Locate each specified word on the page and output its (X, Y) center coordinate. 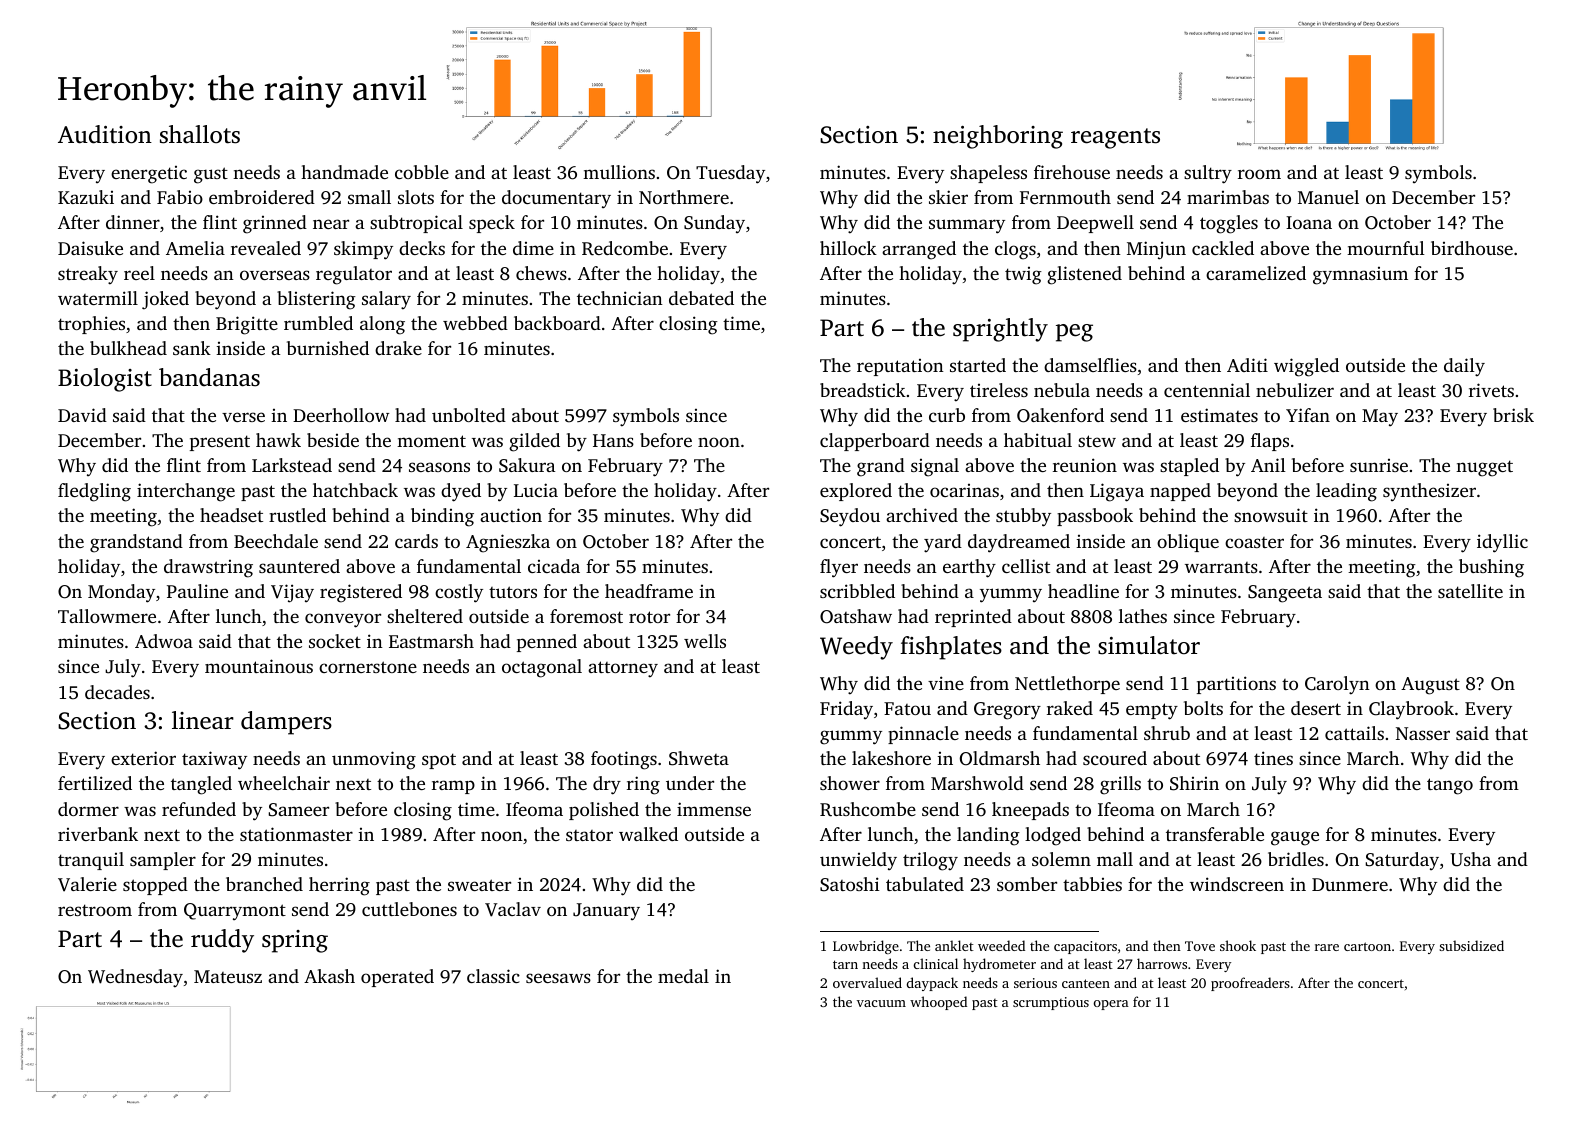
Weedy (856, 648)
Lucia (536, 490)
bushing (1491, 568)
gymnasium (1360, 276)
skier (948, 197)
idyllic (1502, 543)
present (220, 443)
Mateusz (228, 976)
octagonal (542, 668)
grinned (275, 224)
